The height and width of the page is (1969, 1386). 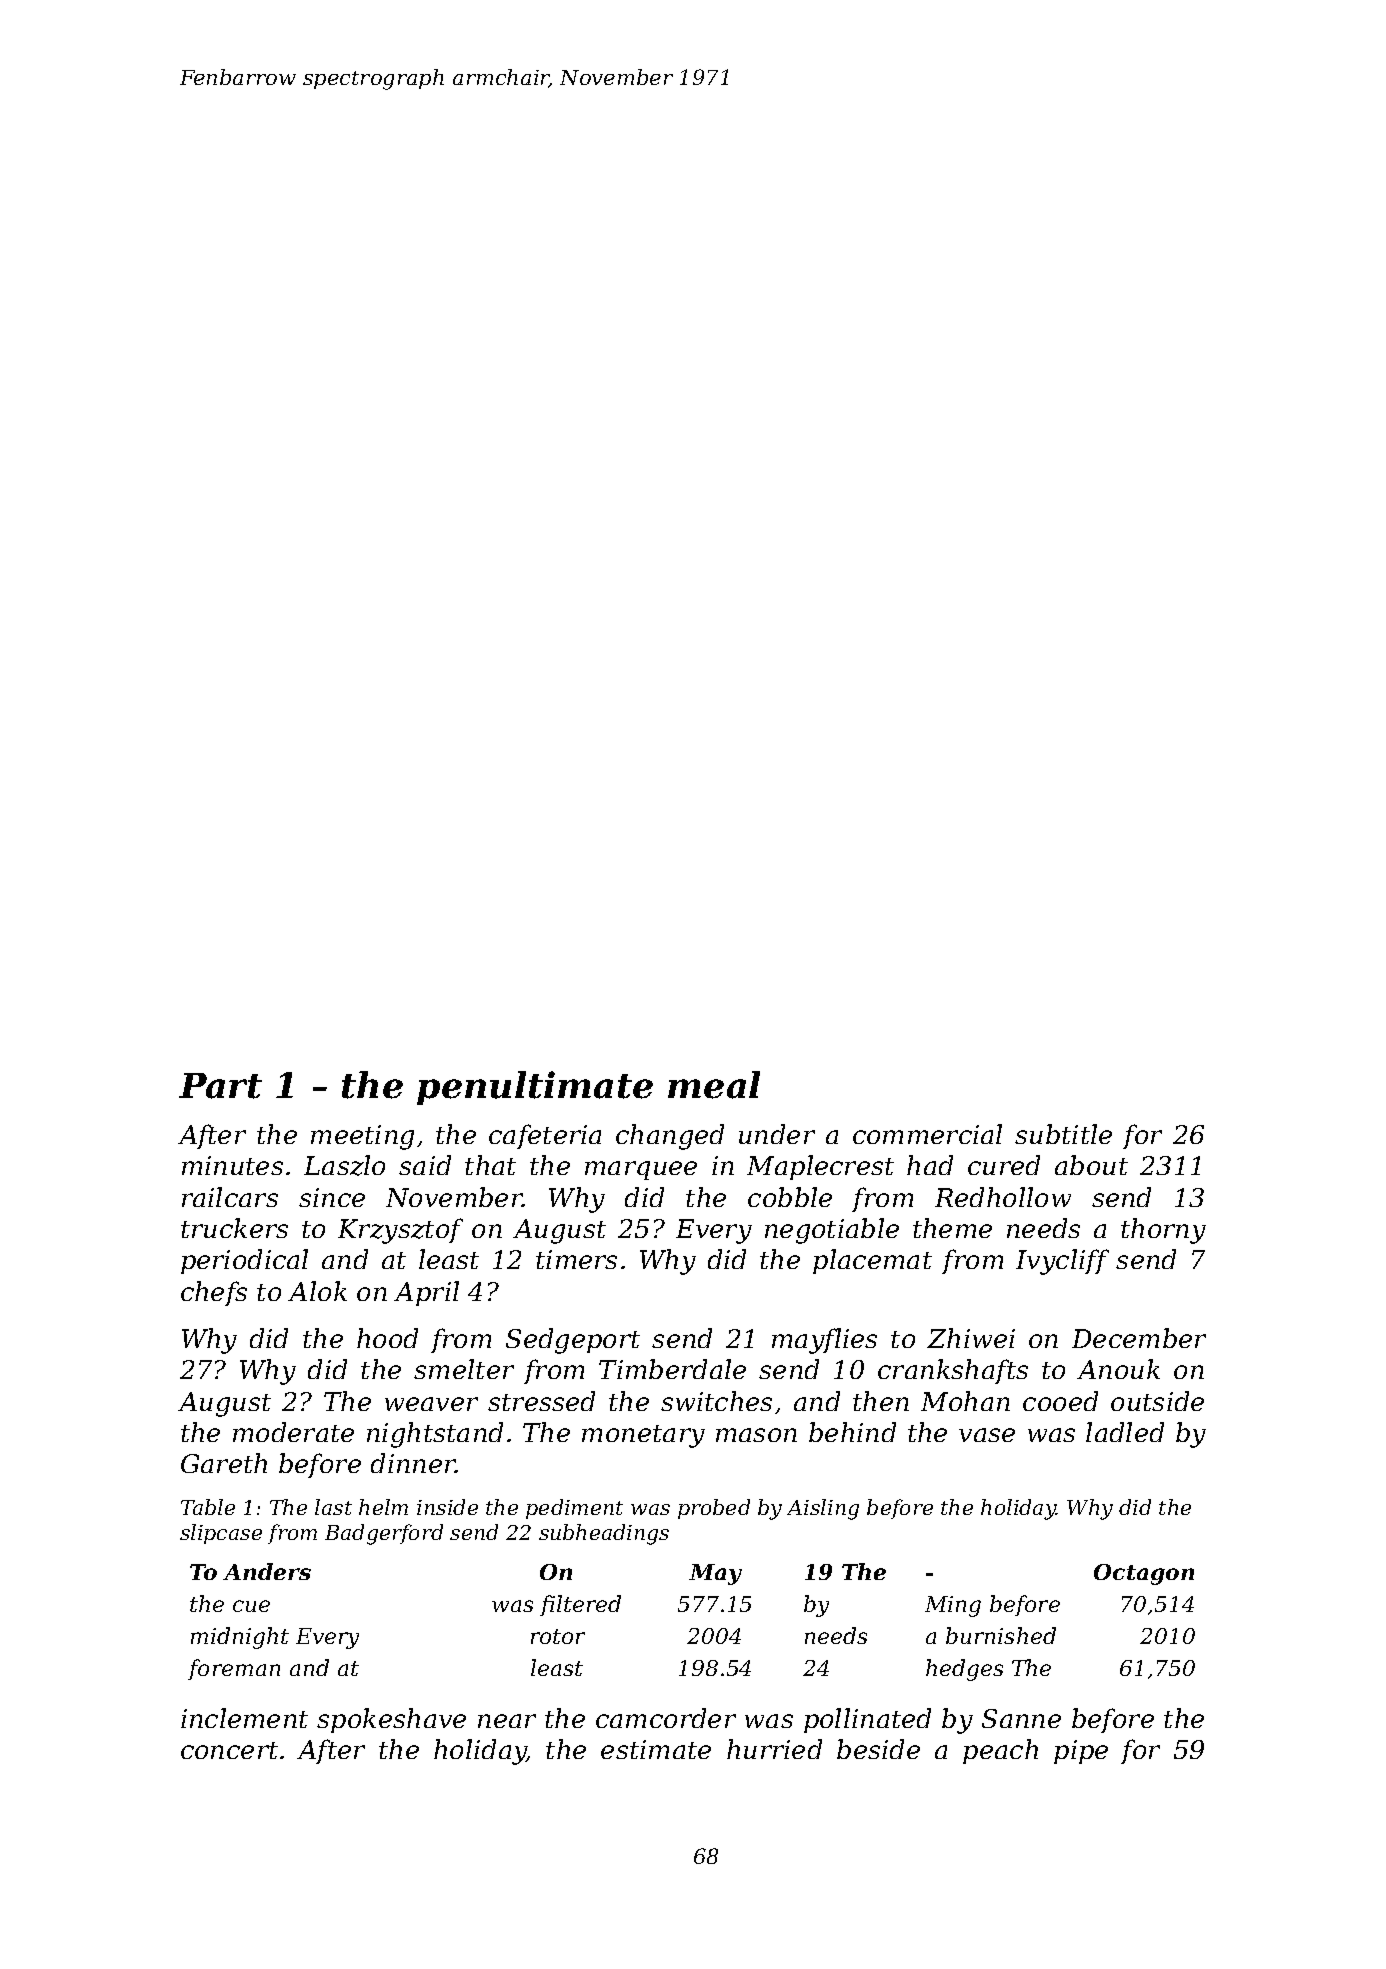 I want to click on penultimate, so click(x=535, y=1088).
